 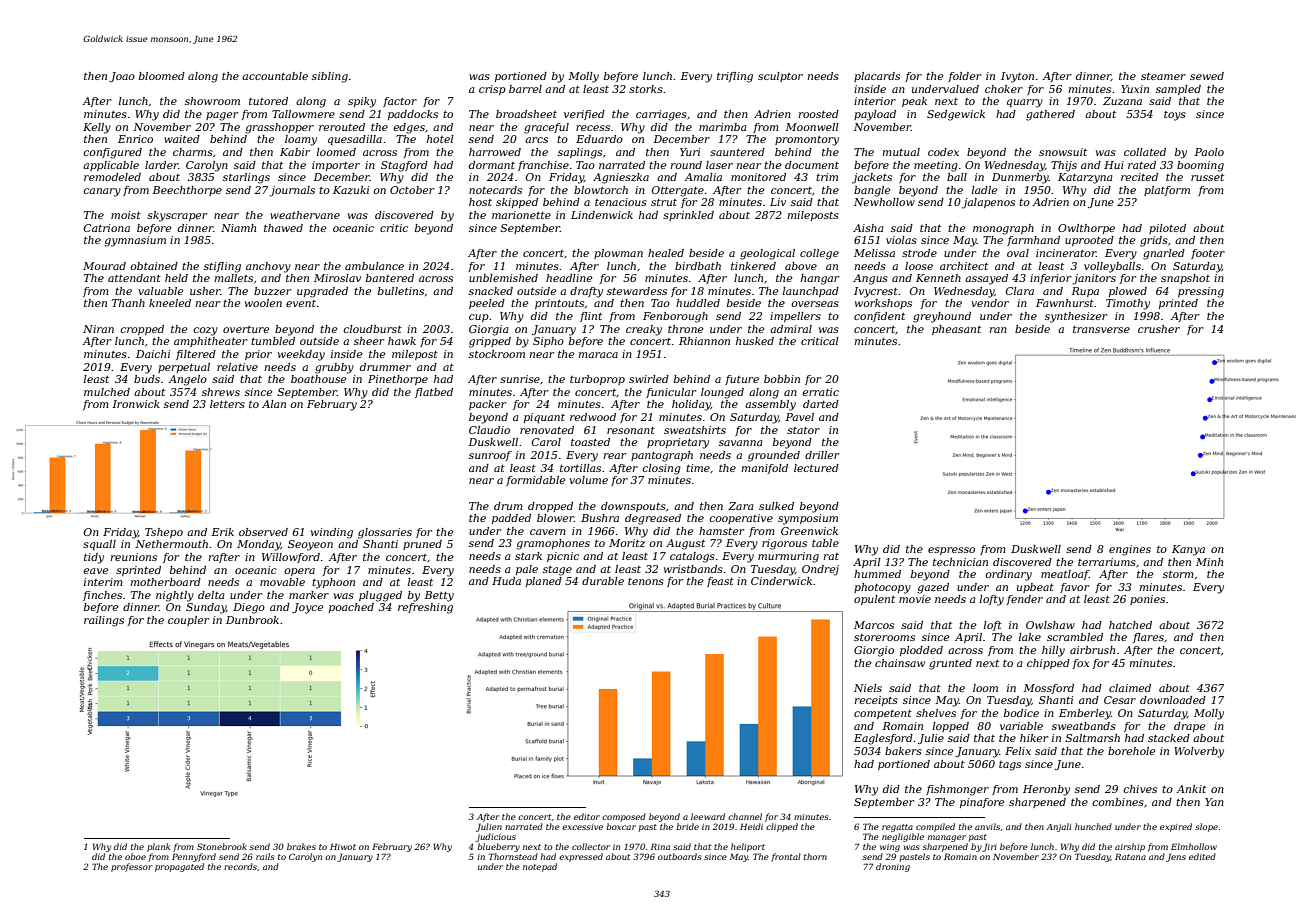 What do you see at coordinates (1209, 562) in the screenshot?
I see `Minh` at bounding box center [1209, 562].
